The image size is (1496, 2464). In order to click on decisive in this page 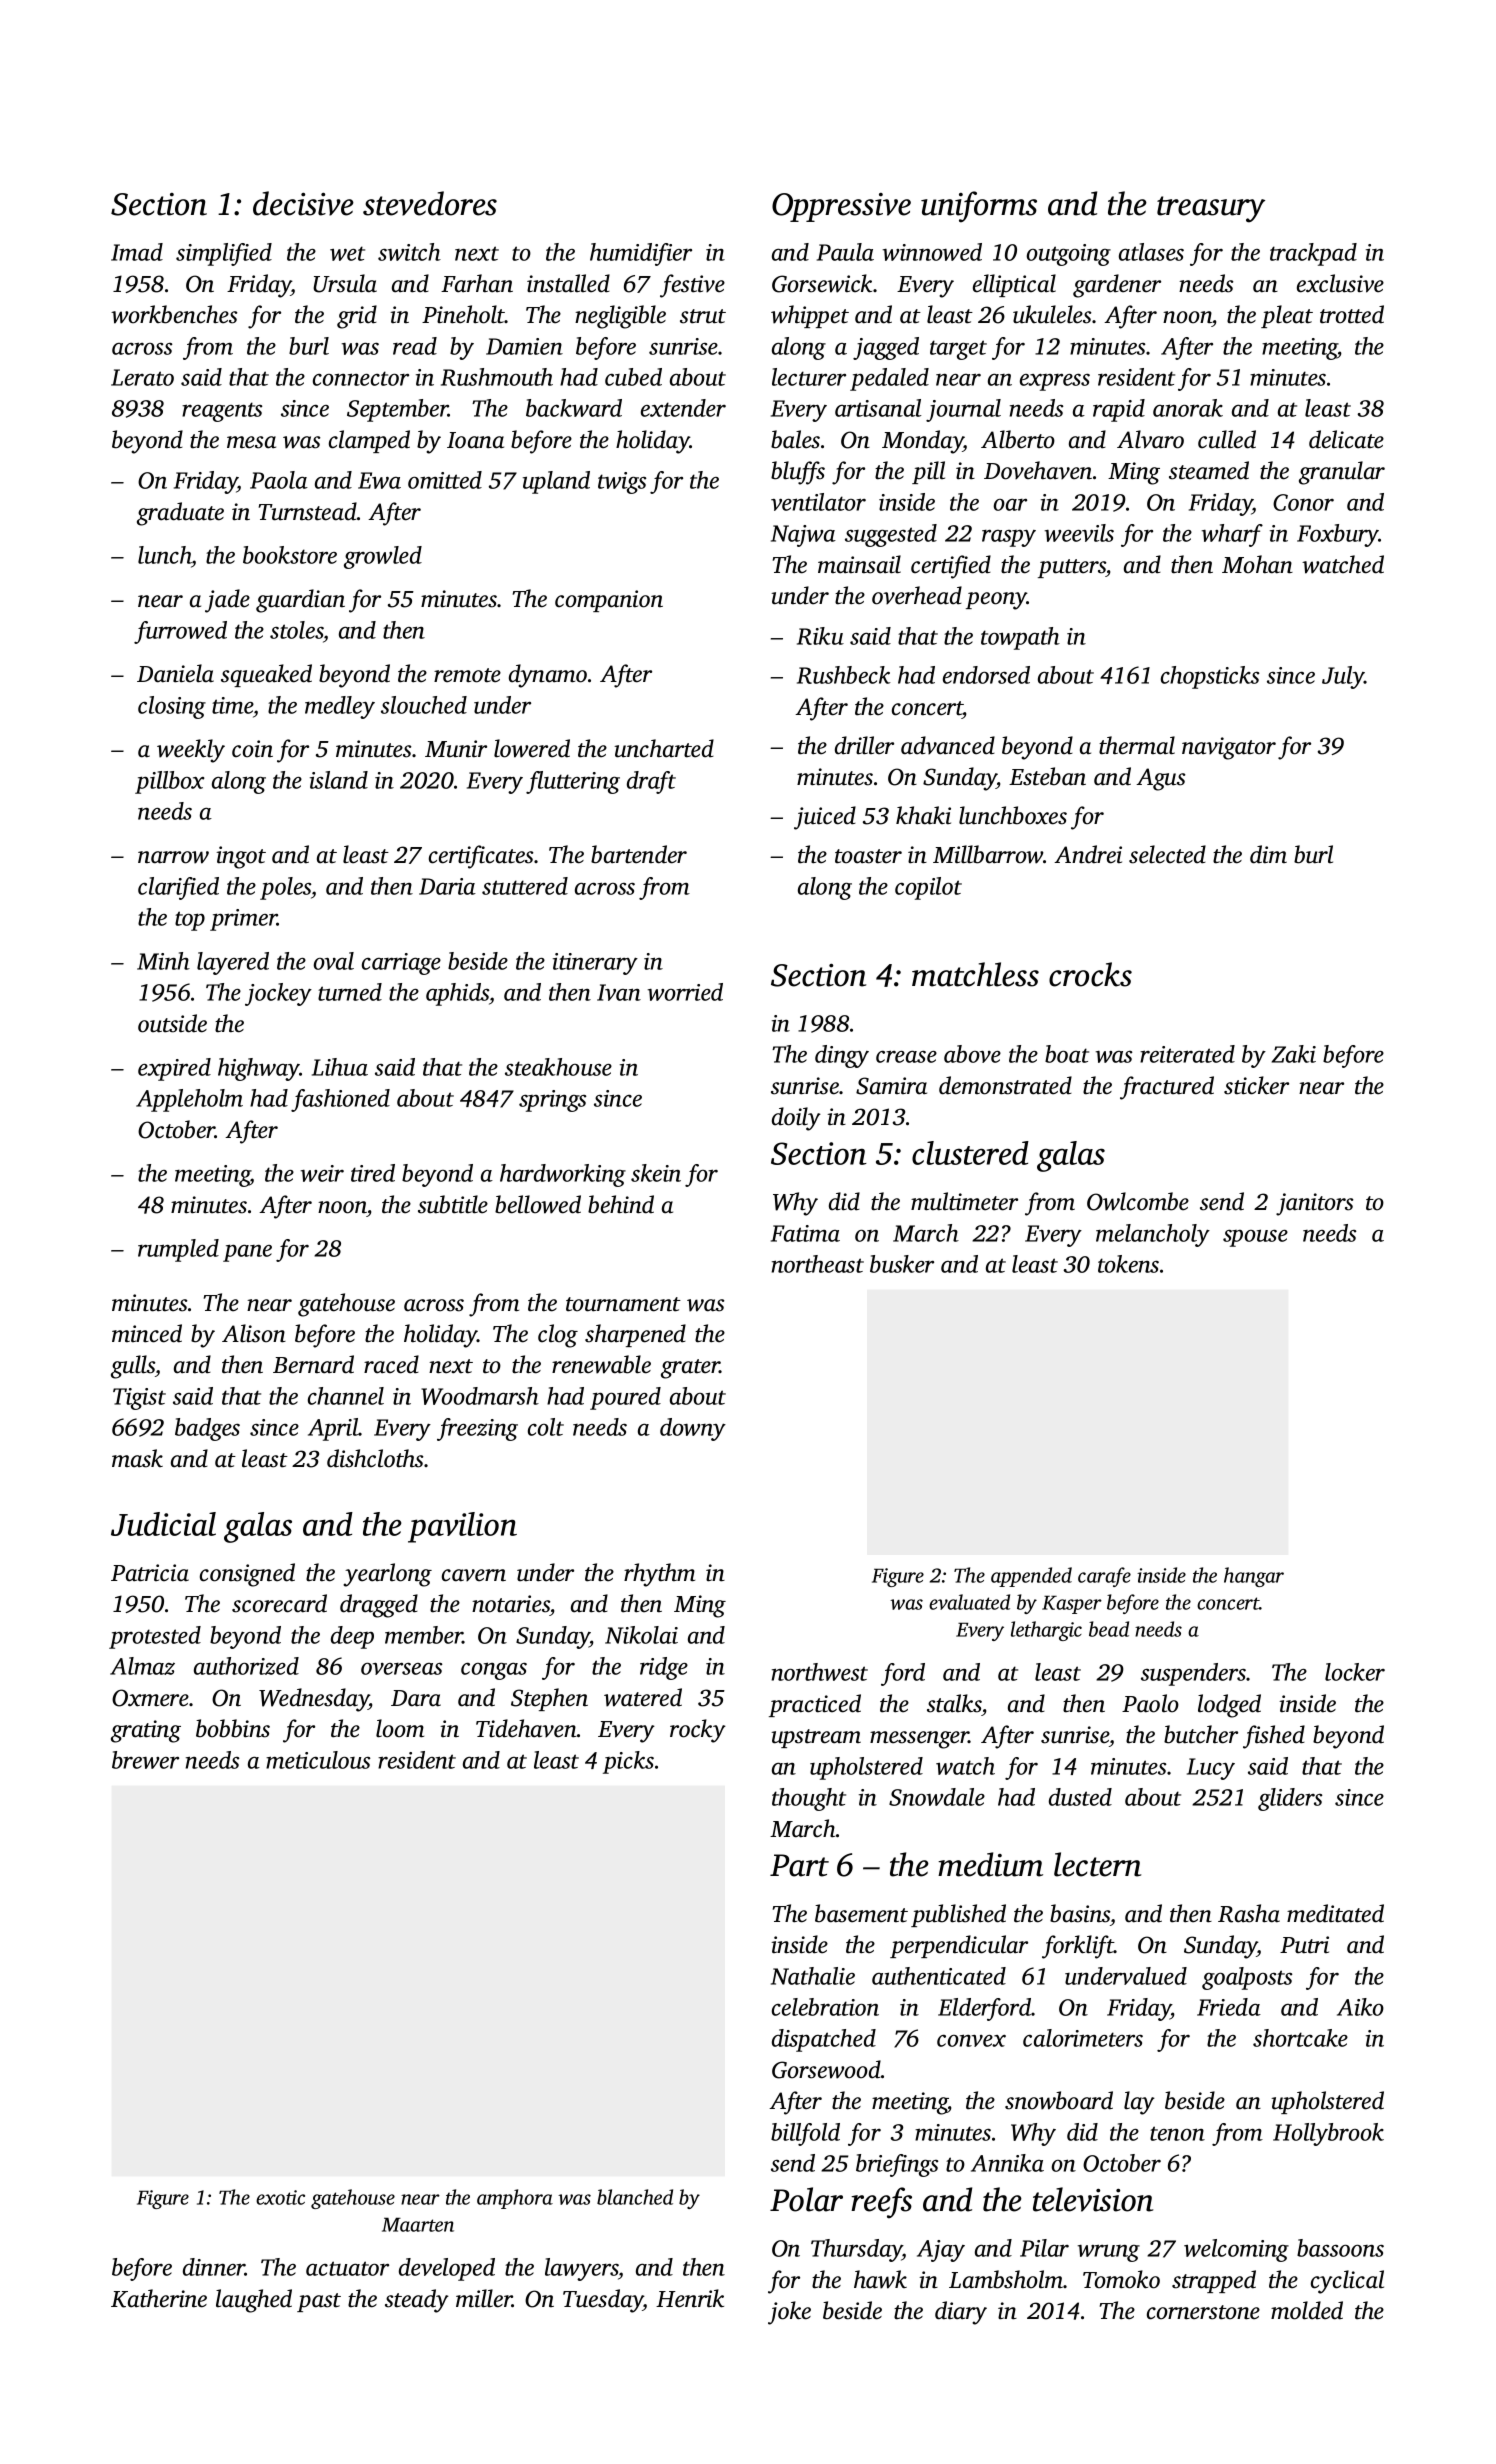, I will do `click(303, 203)`.
